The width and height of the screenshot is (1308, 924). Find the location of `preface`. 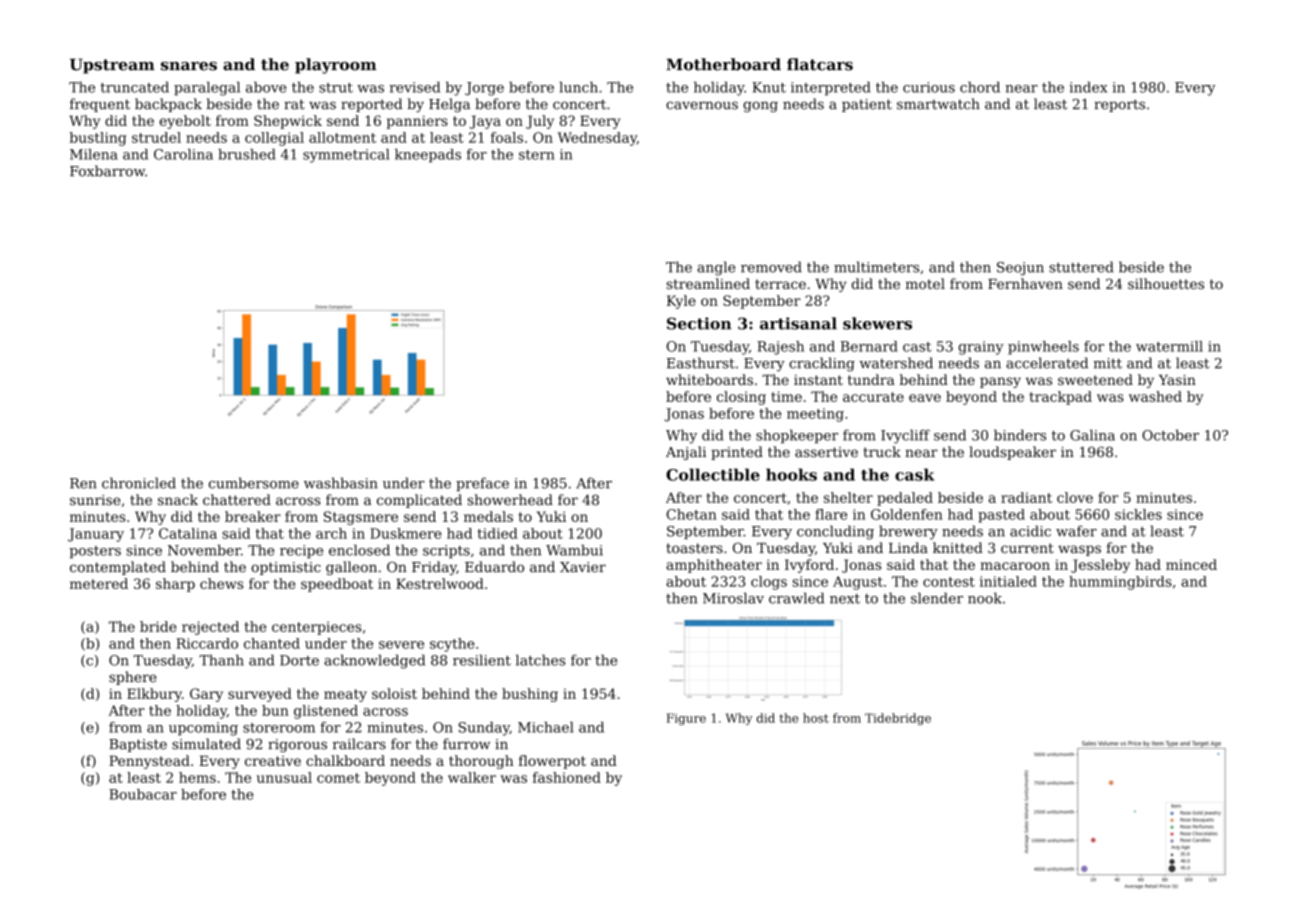

preface is located at coordinates (482, 484).
